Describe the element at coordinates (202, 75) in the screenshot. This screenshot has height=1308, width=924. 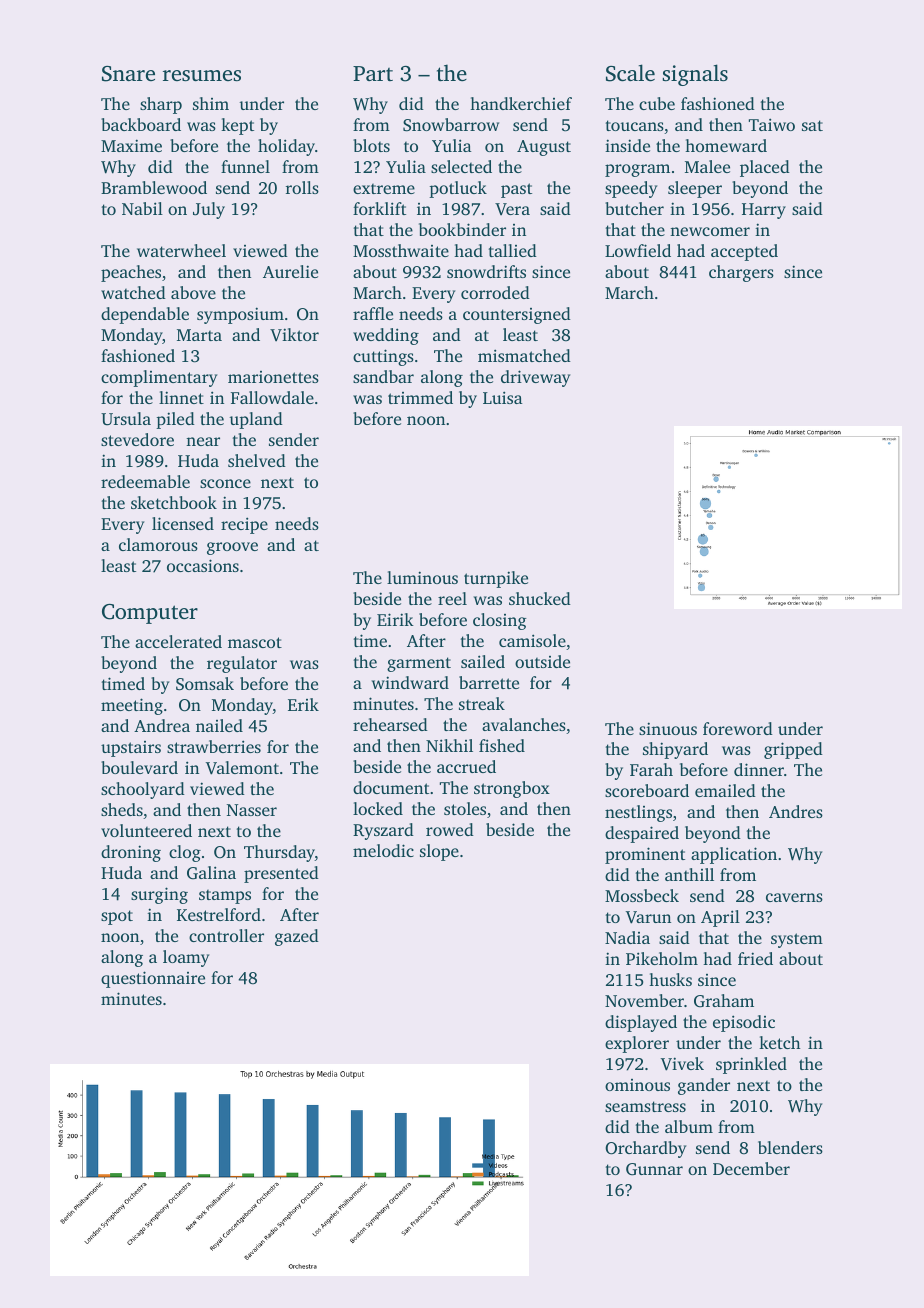
I see `resumes` at that location.
